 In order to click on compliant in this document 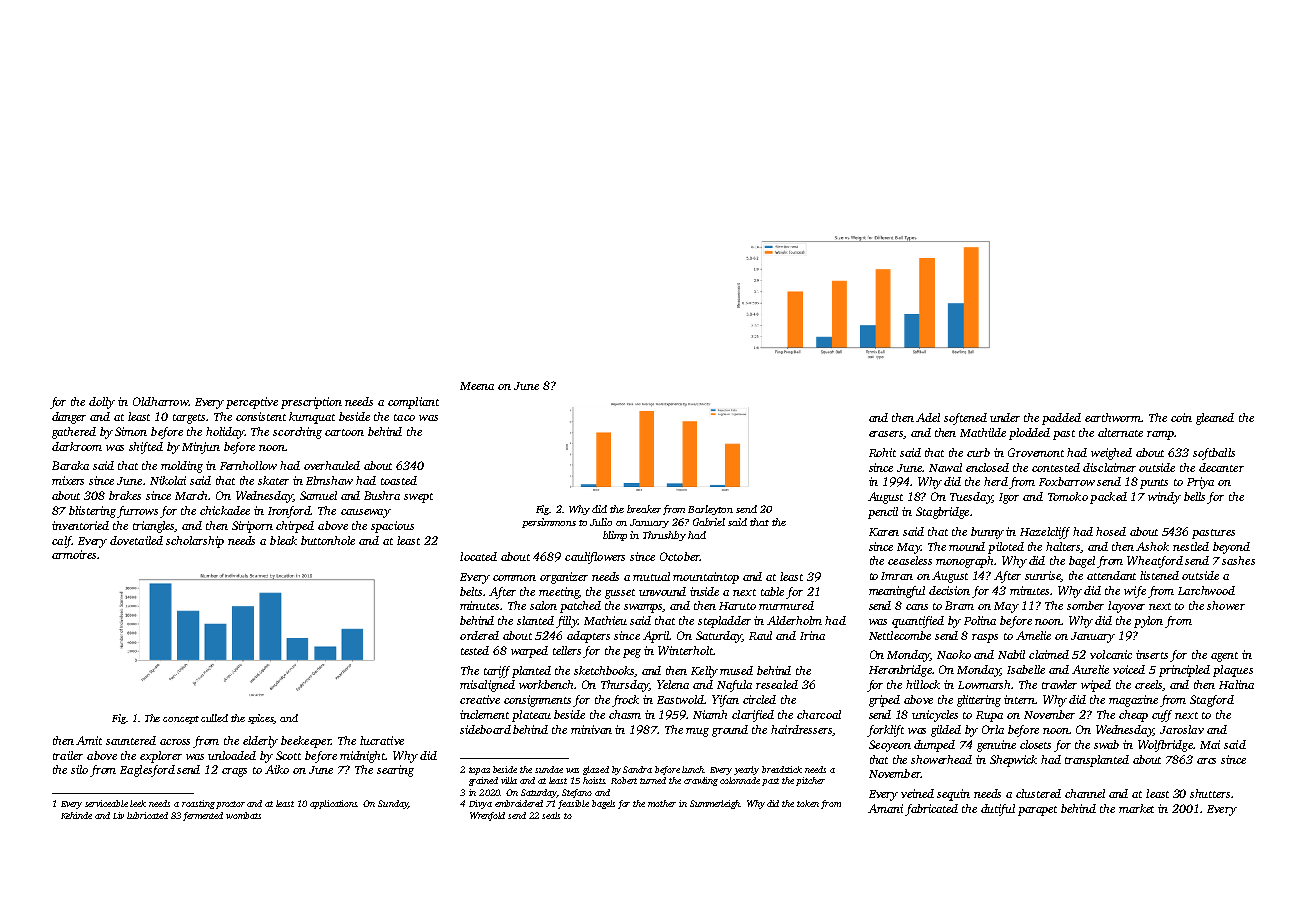, I will do `click(413, 403)`.
